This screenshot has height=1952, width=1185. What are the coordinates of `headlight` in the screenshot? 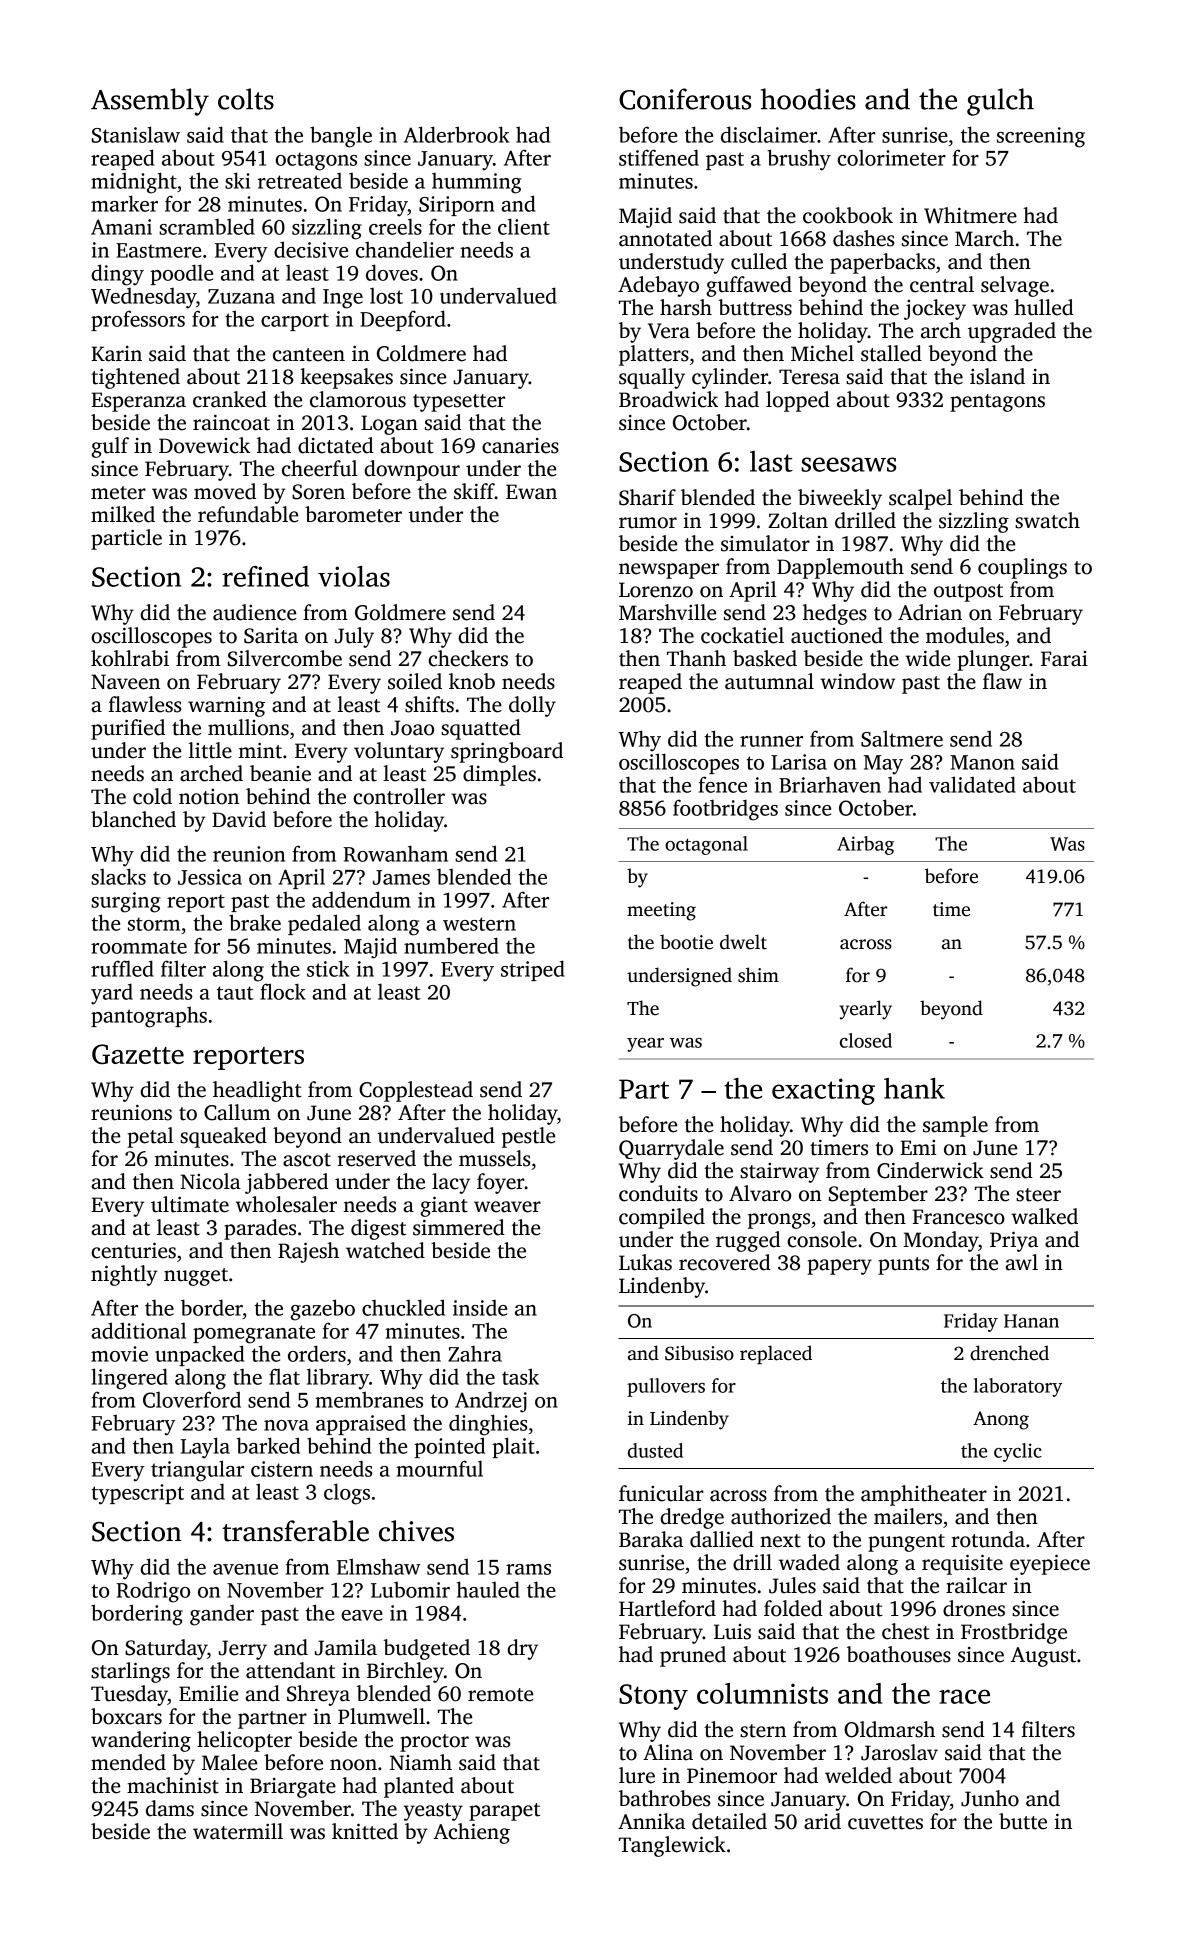 It's located at (257, 1091).
